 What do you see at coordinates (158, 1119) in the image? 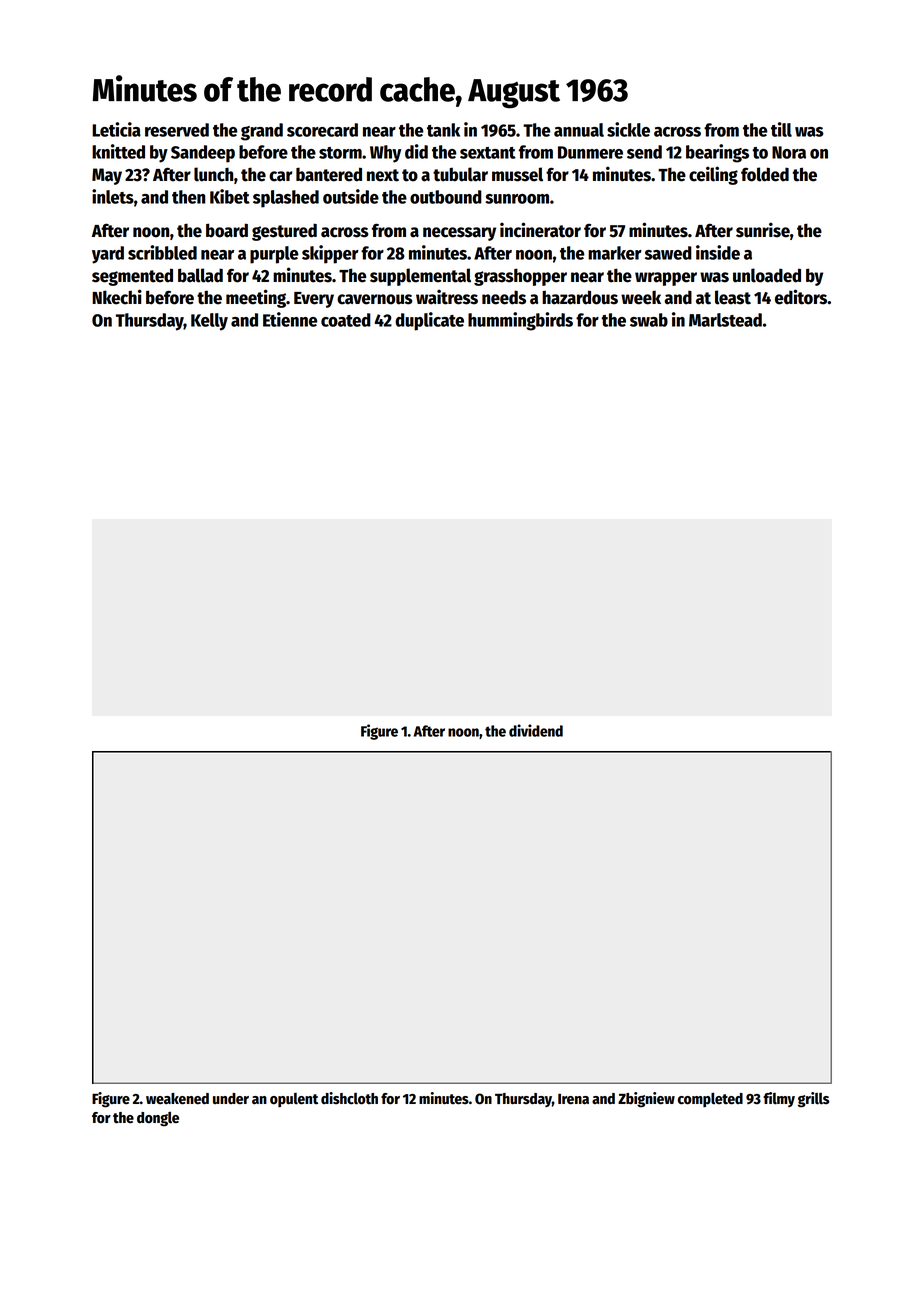
I see `dongle` at bounding box center [158, 1119].
